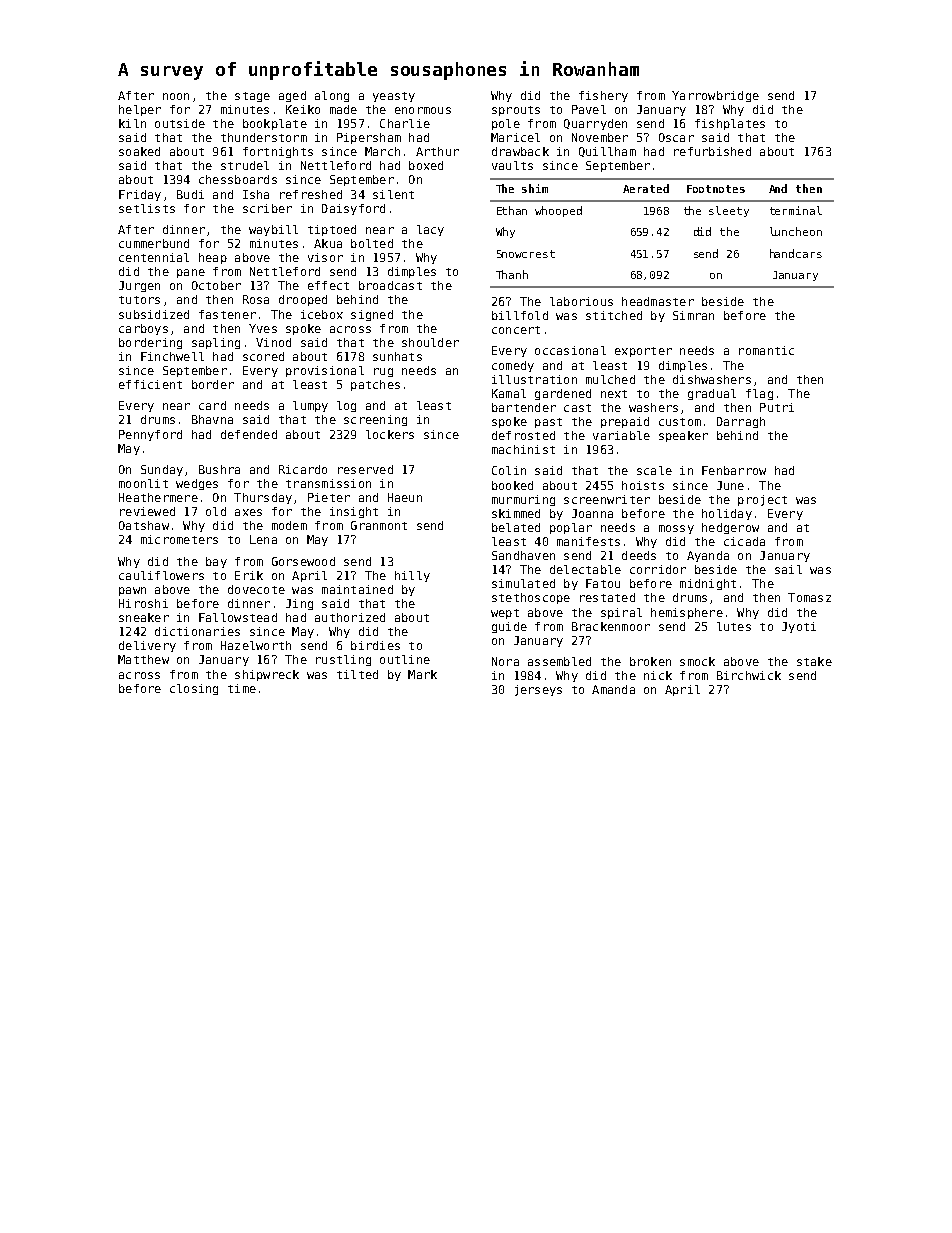 The height and width of the screenshot is (1233, 952). Describe the element at coordinates (715, 96) in the screenshot. I see `Yarrowbridge` at that location.
